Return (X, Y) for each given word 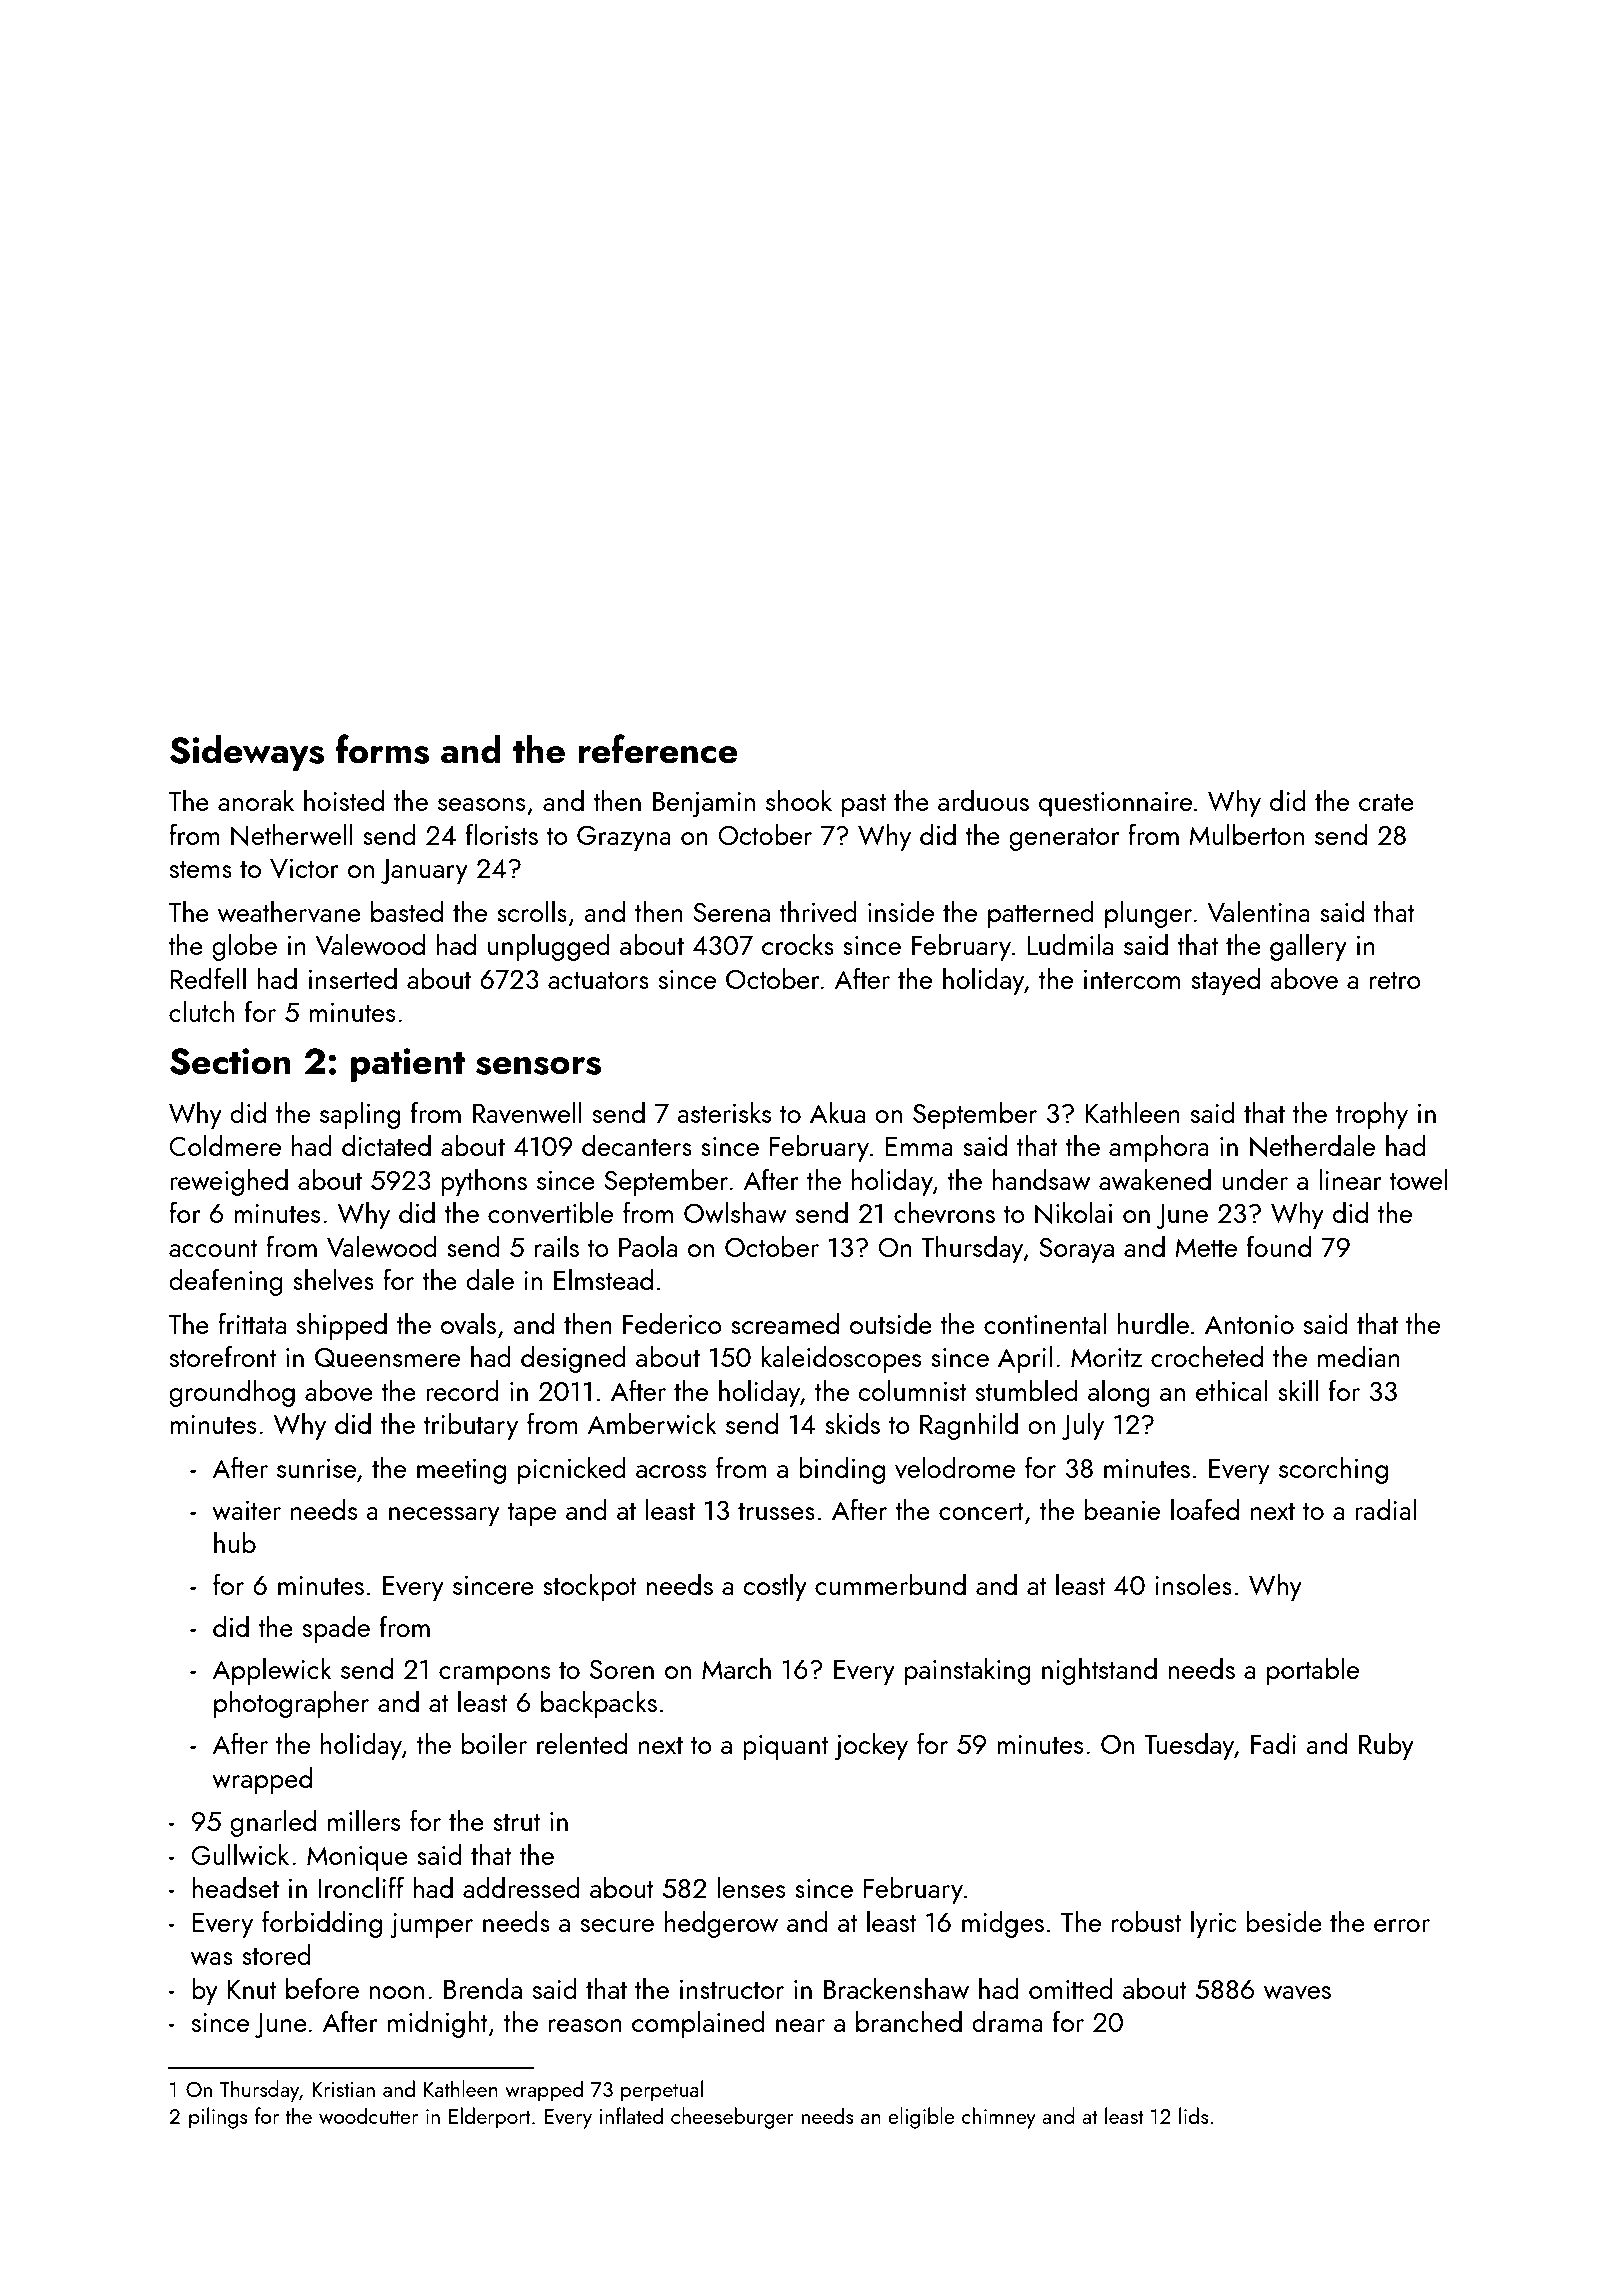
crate (1386, 802)
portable (1313, 1671)
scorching (1333, 1470)
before (322, 1988)
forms (382, 749)
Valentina (1258, 911)
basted (407, 911)
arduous (983, 800)
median (1359, 1356)
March (736, 1668)
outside (891, 1323)
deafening (226, 1282)
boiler (494, 1743)
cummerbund (890, 1584)
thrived (818, 911)
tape (532, 1514)
